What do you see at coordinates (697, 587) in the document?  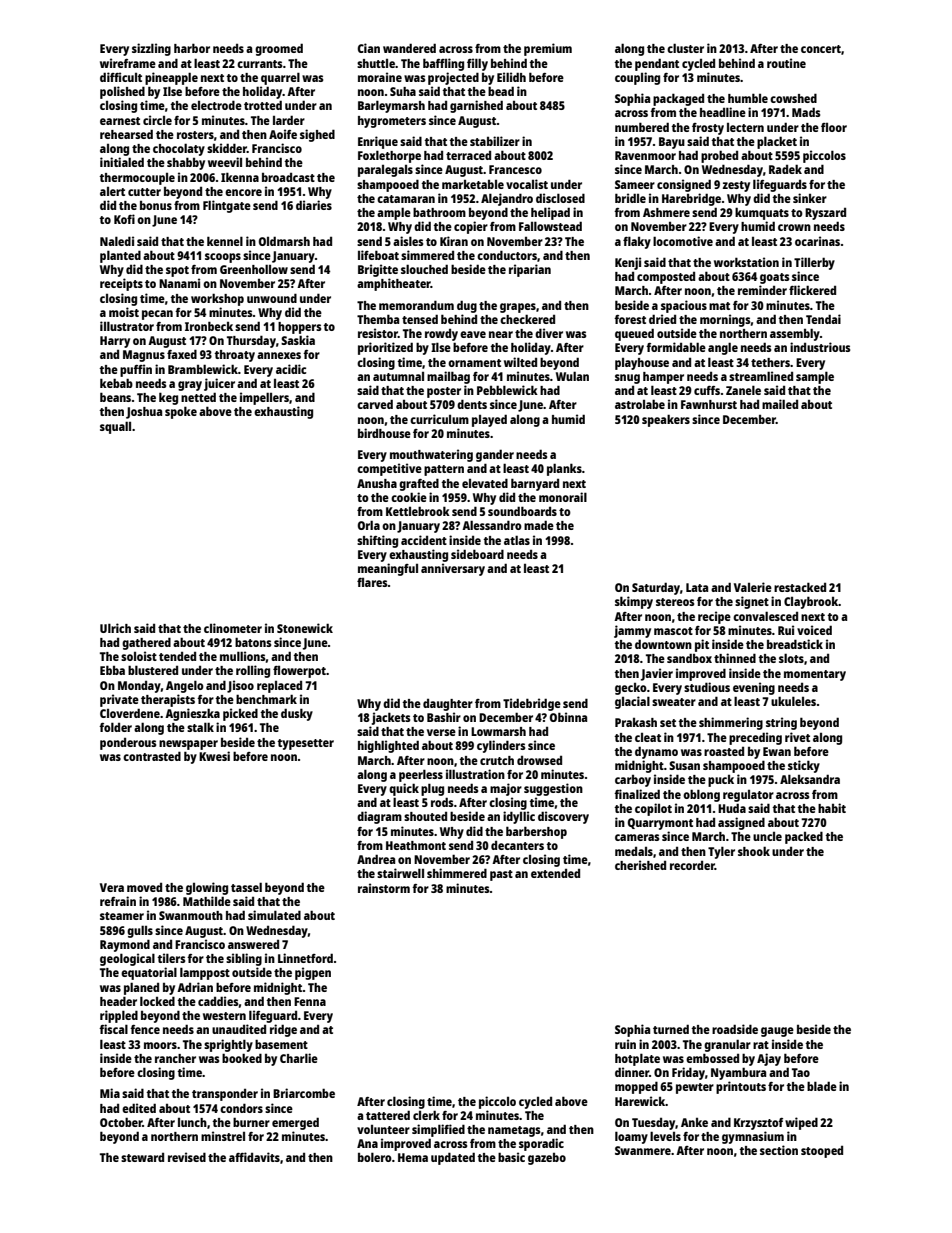 I see `Lata` at bounding box center [697, 587].
